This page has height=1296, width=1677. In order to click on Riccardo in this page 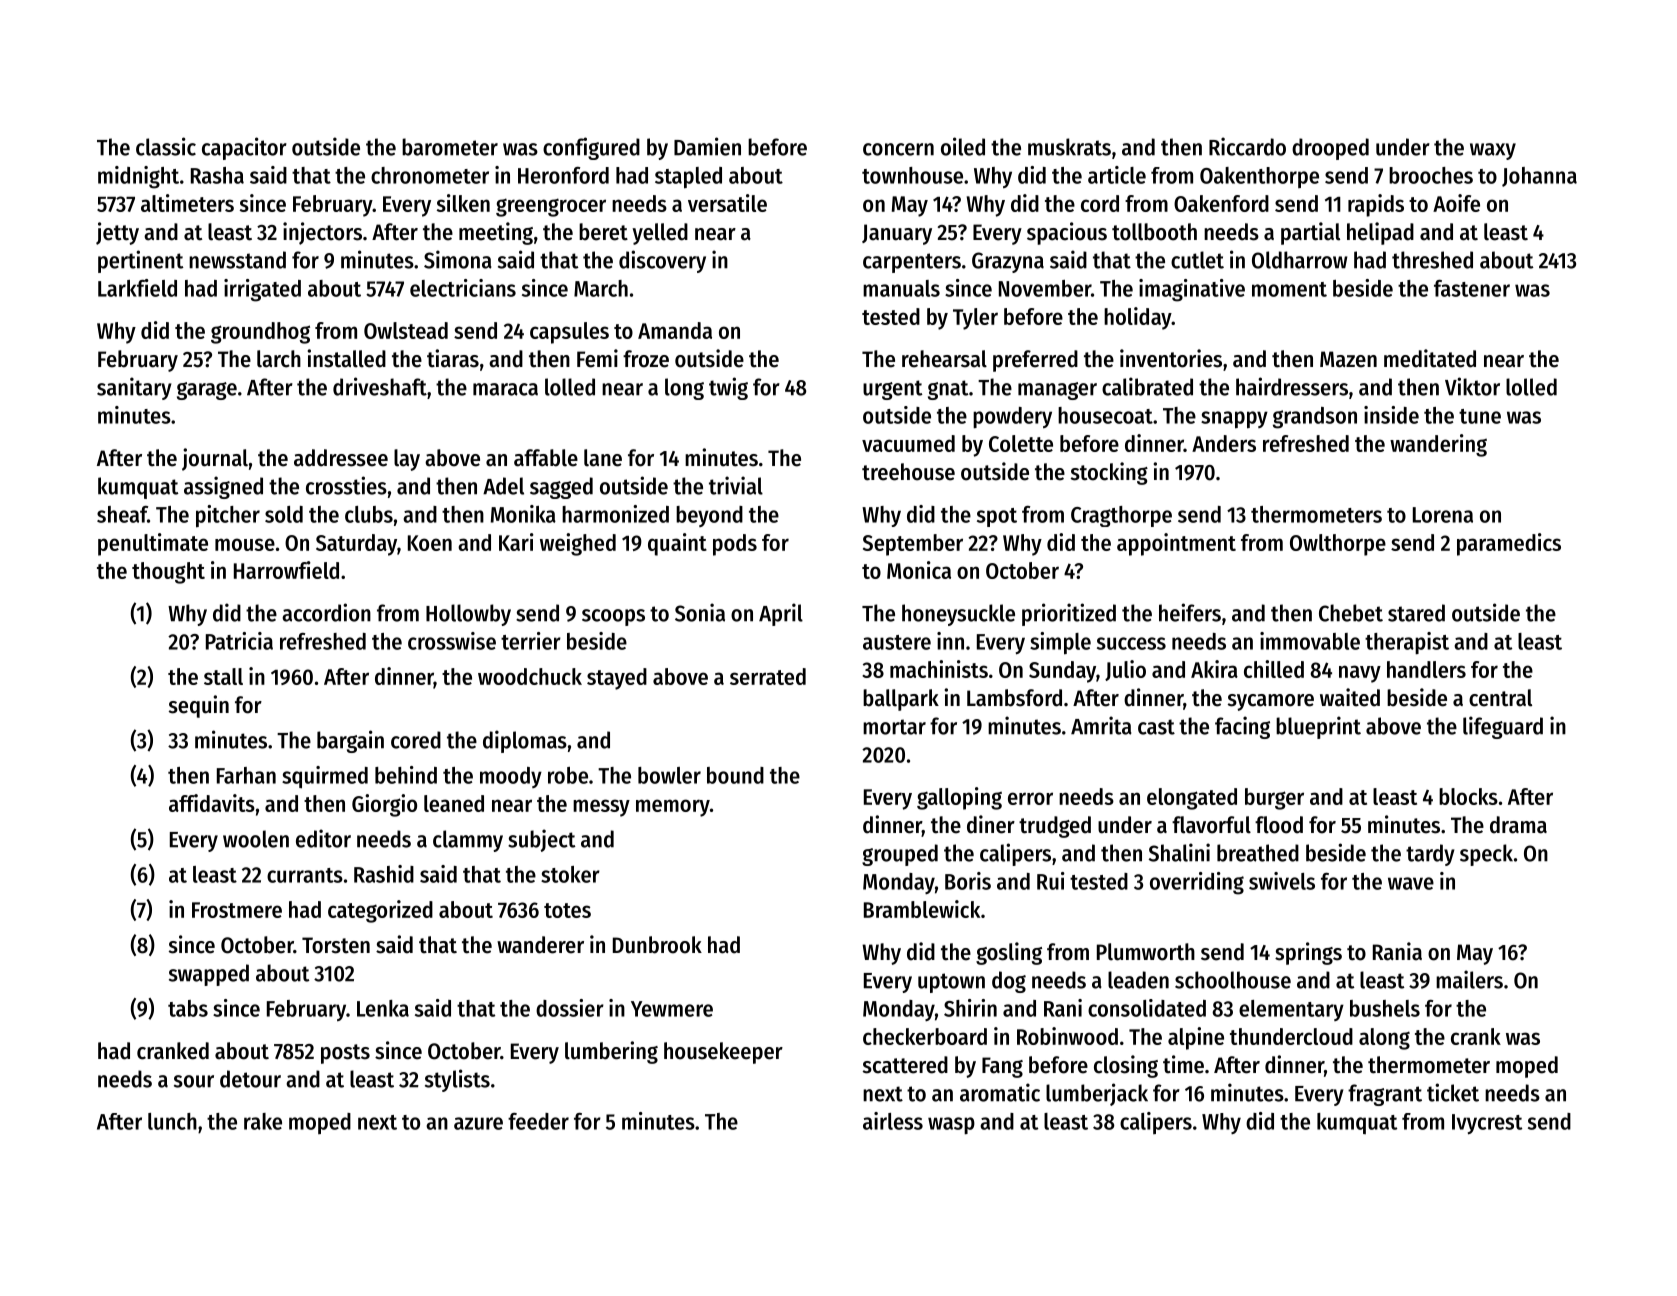, I will do `click(1247, 146)`.
